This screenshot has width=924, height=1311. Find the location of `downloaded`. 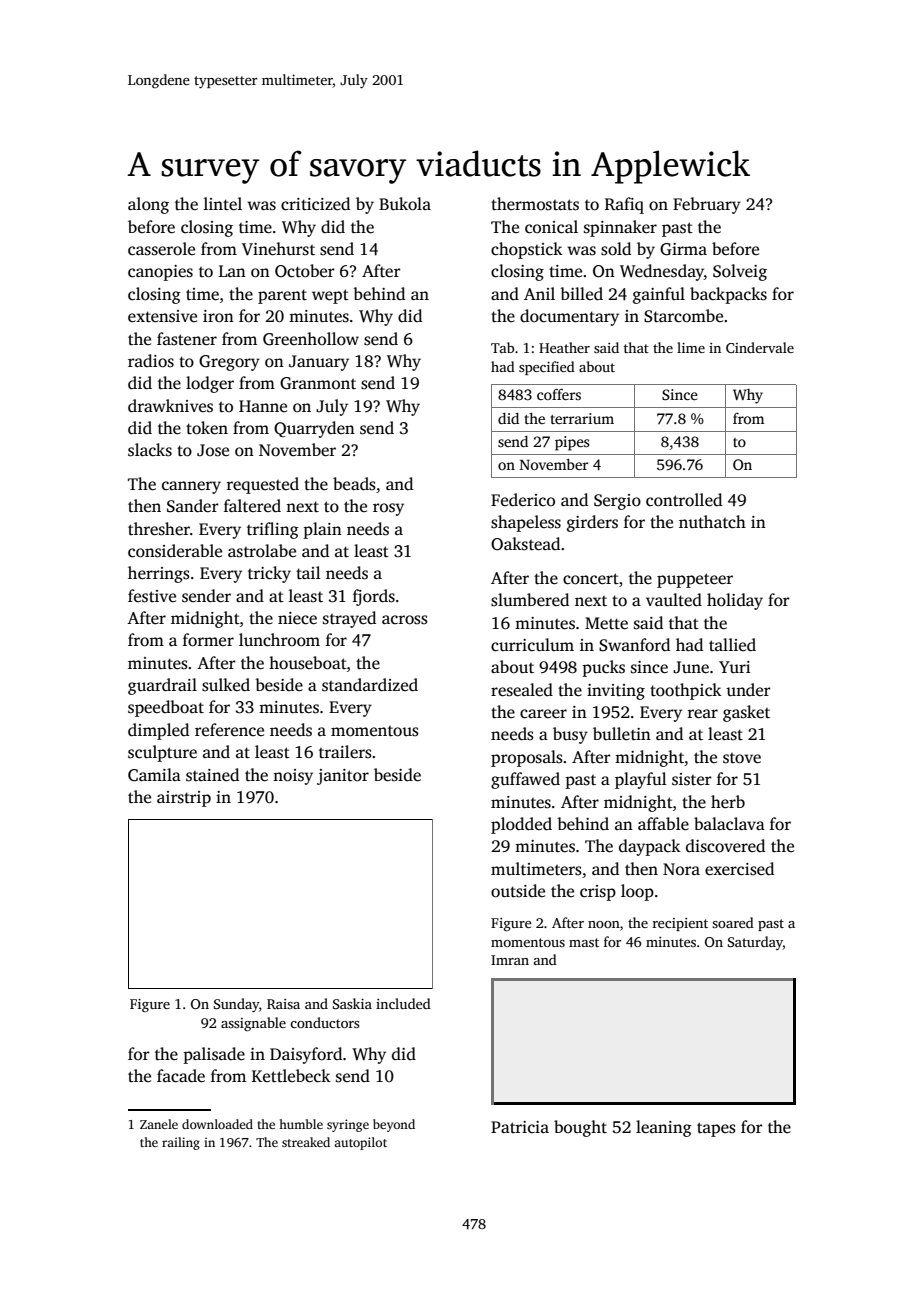

downloaded is located at coordinates (217, 1124).
